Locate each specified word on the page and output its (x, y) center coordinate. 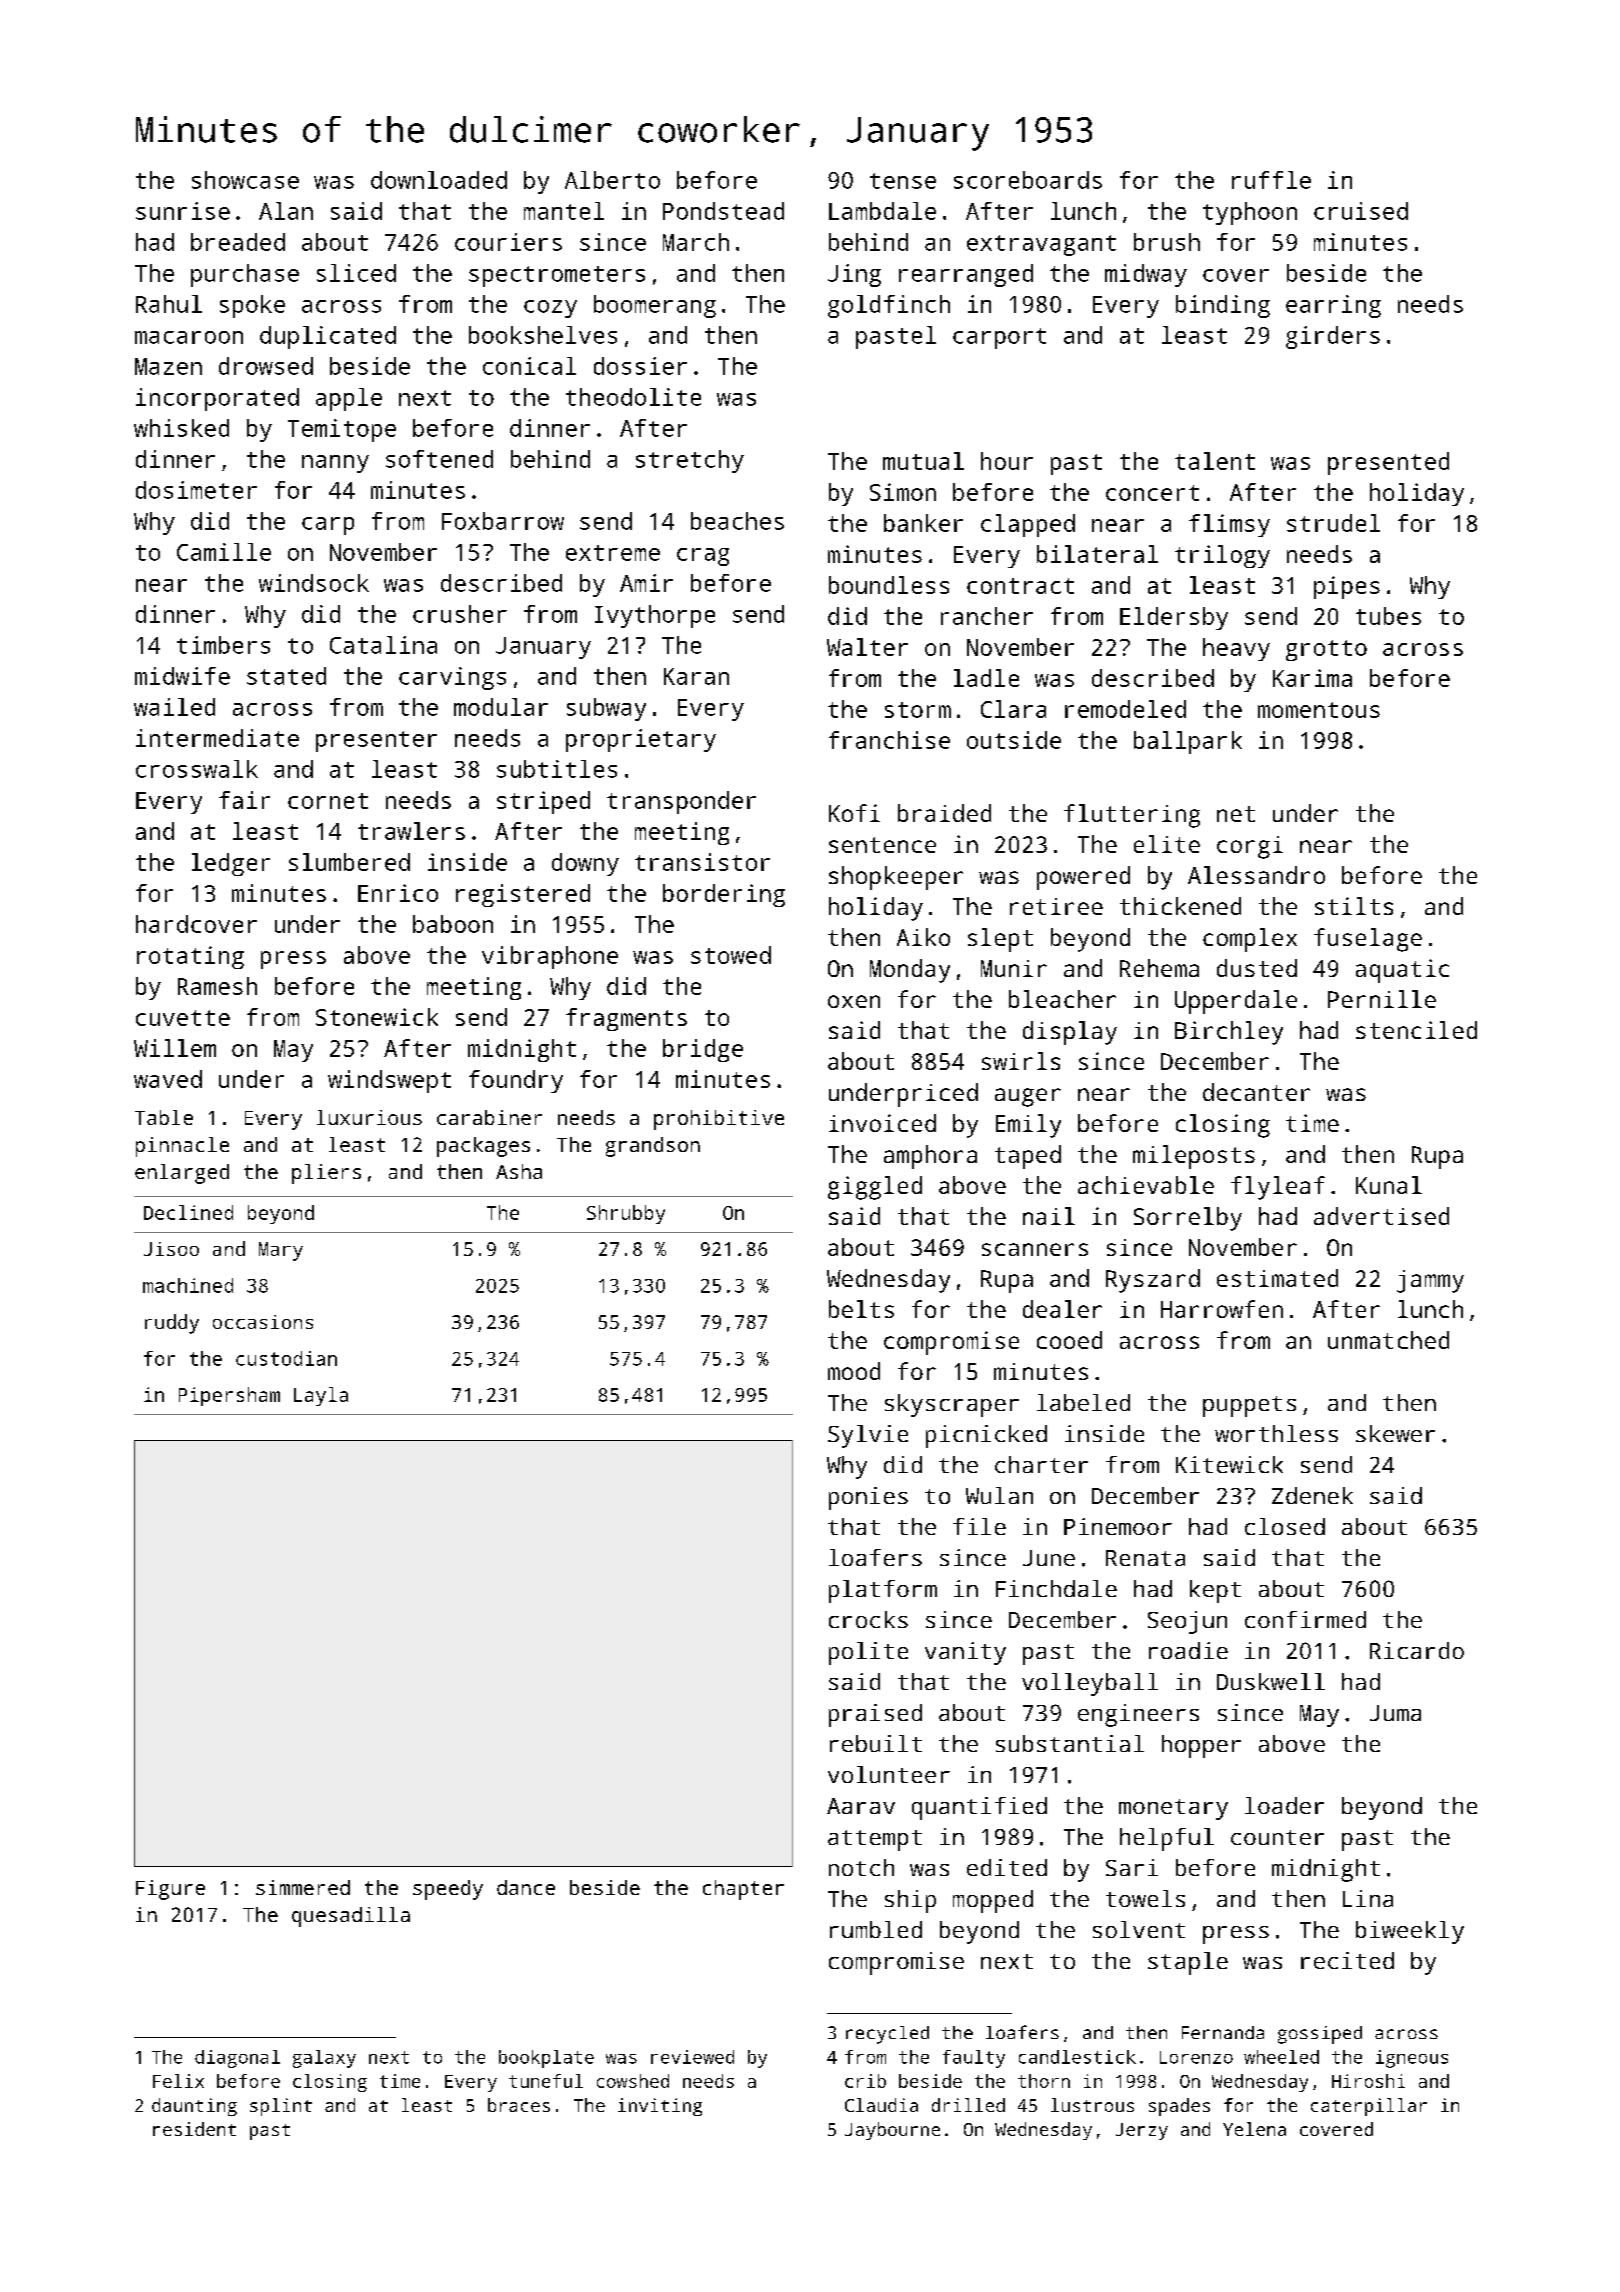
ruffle (1271, 180)
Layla (321, 1396)
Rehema (1159, 968)
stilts (1354, 906)
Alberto (612, 180)
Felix (178, 2081)
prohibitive (719, 1120)
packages (483, 1147)
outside (1014, 740)
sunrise (183, 211)
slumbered (349, 862)
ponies (868, 1498)
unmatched (1388, 1340)
